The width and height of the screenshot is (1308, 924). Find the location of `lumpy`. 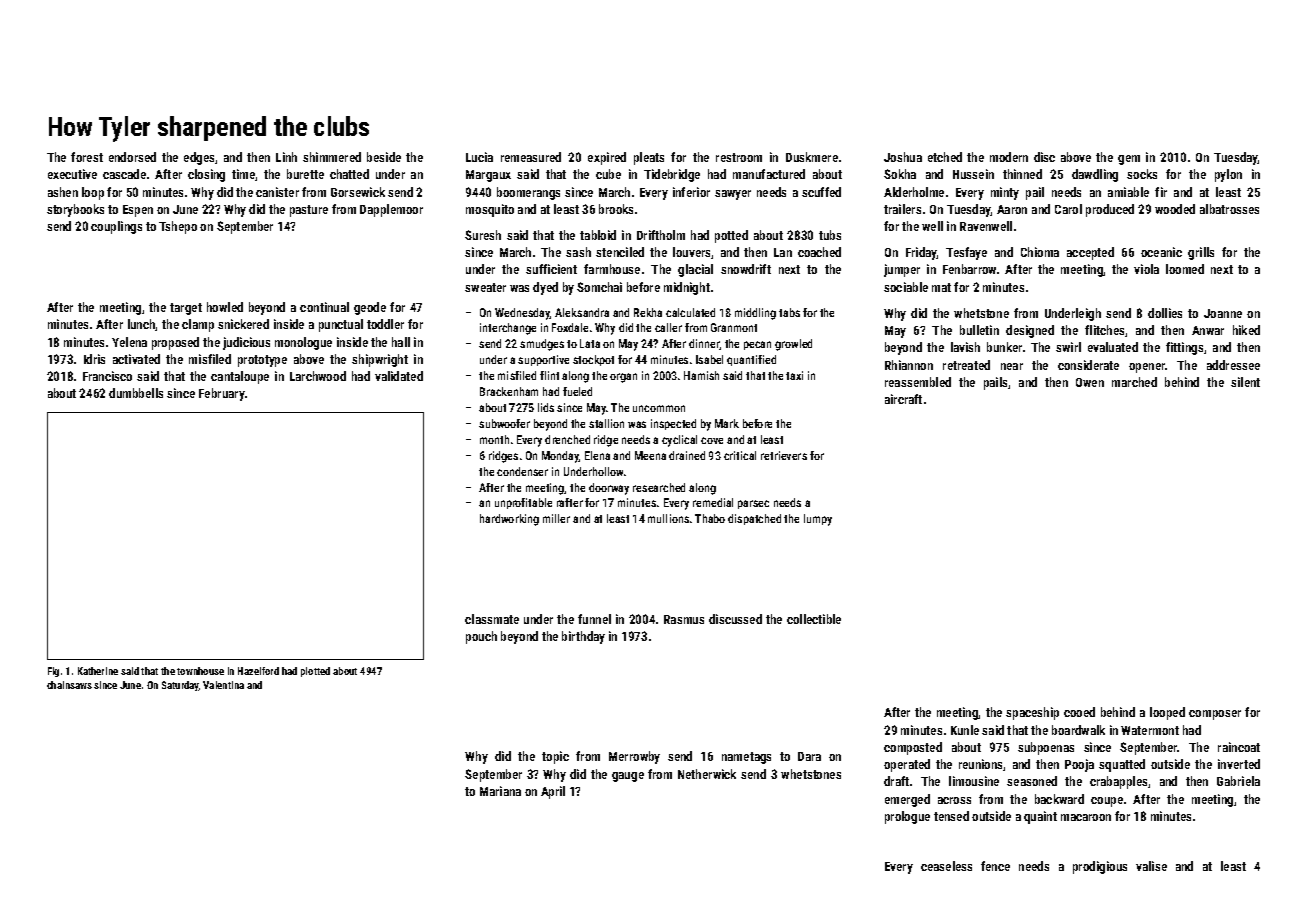

lumpy is located at coordinates (818, 520).
